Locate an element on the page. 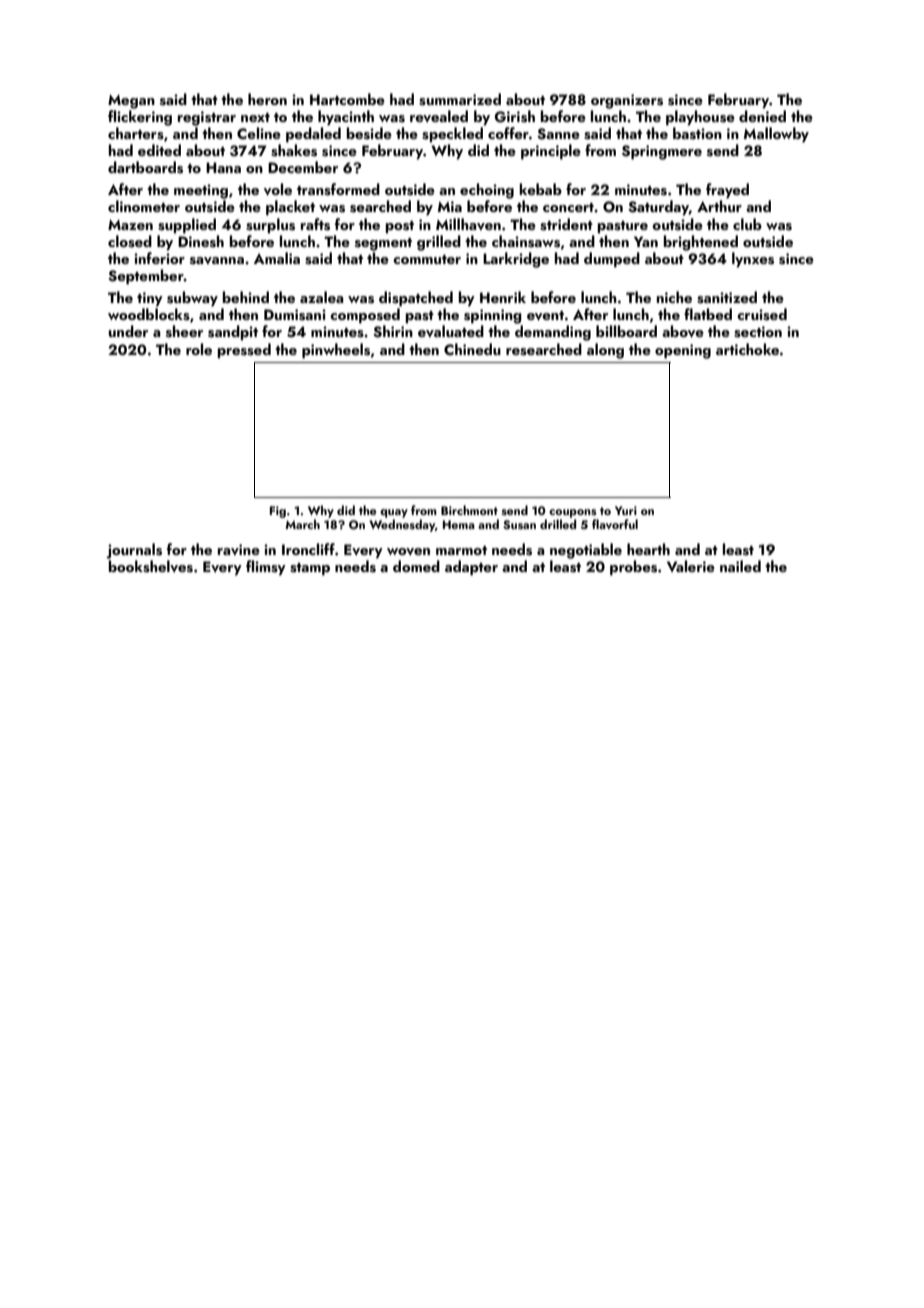  summarized is located at coordinates (460, 99).
